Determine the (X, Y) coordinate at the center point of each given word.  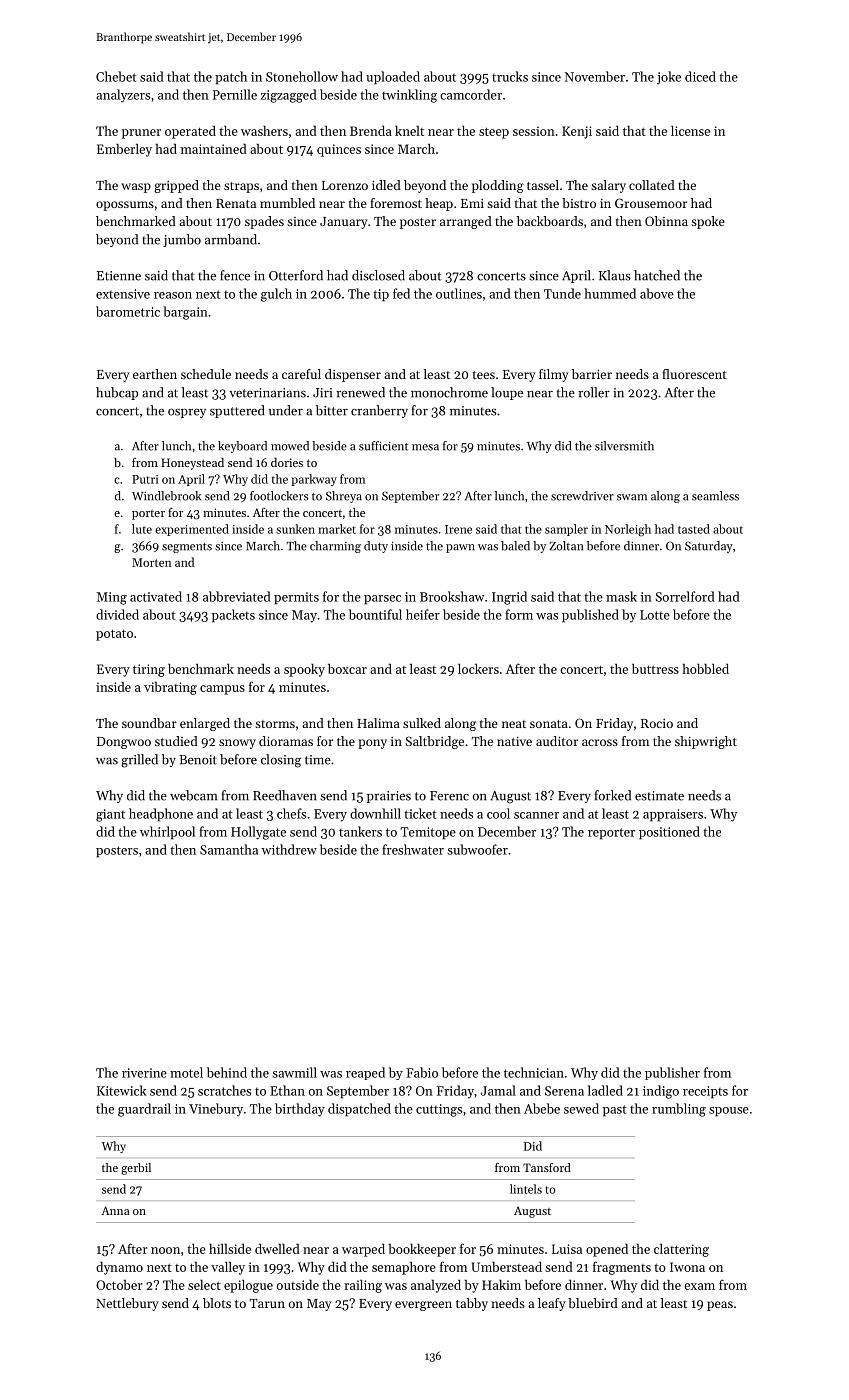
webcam (193, 795)
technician (534, 1072)
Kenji (577, 132)
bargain (185, 313)
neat (514, 724)
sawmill (294, 1072)
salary (608, 186)
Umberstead (506, 1266)
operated (190, 132)
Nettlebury (127, 1304)
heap (439, 204)
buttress (655, 669)
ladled (605, 1090)
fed (401, 293)
